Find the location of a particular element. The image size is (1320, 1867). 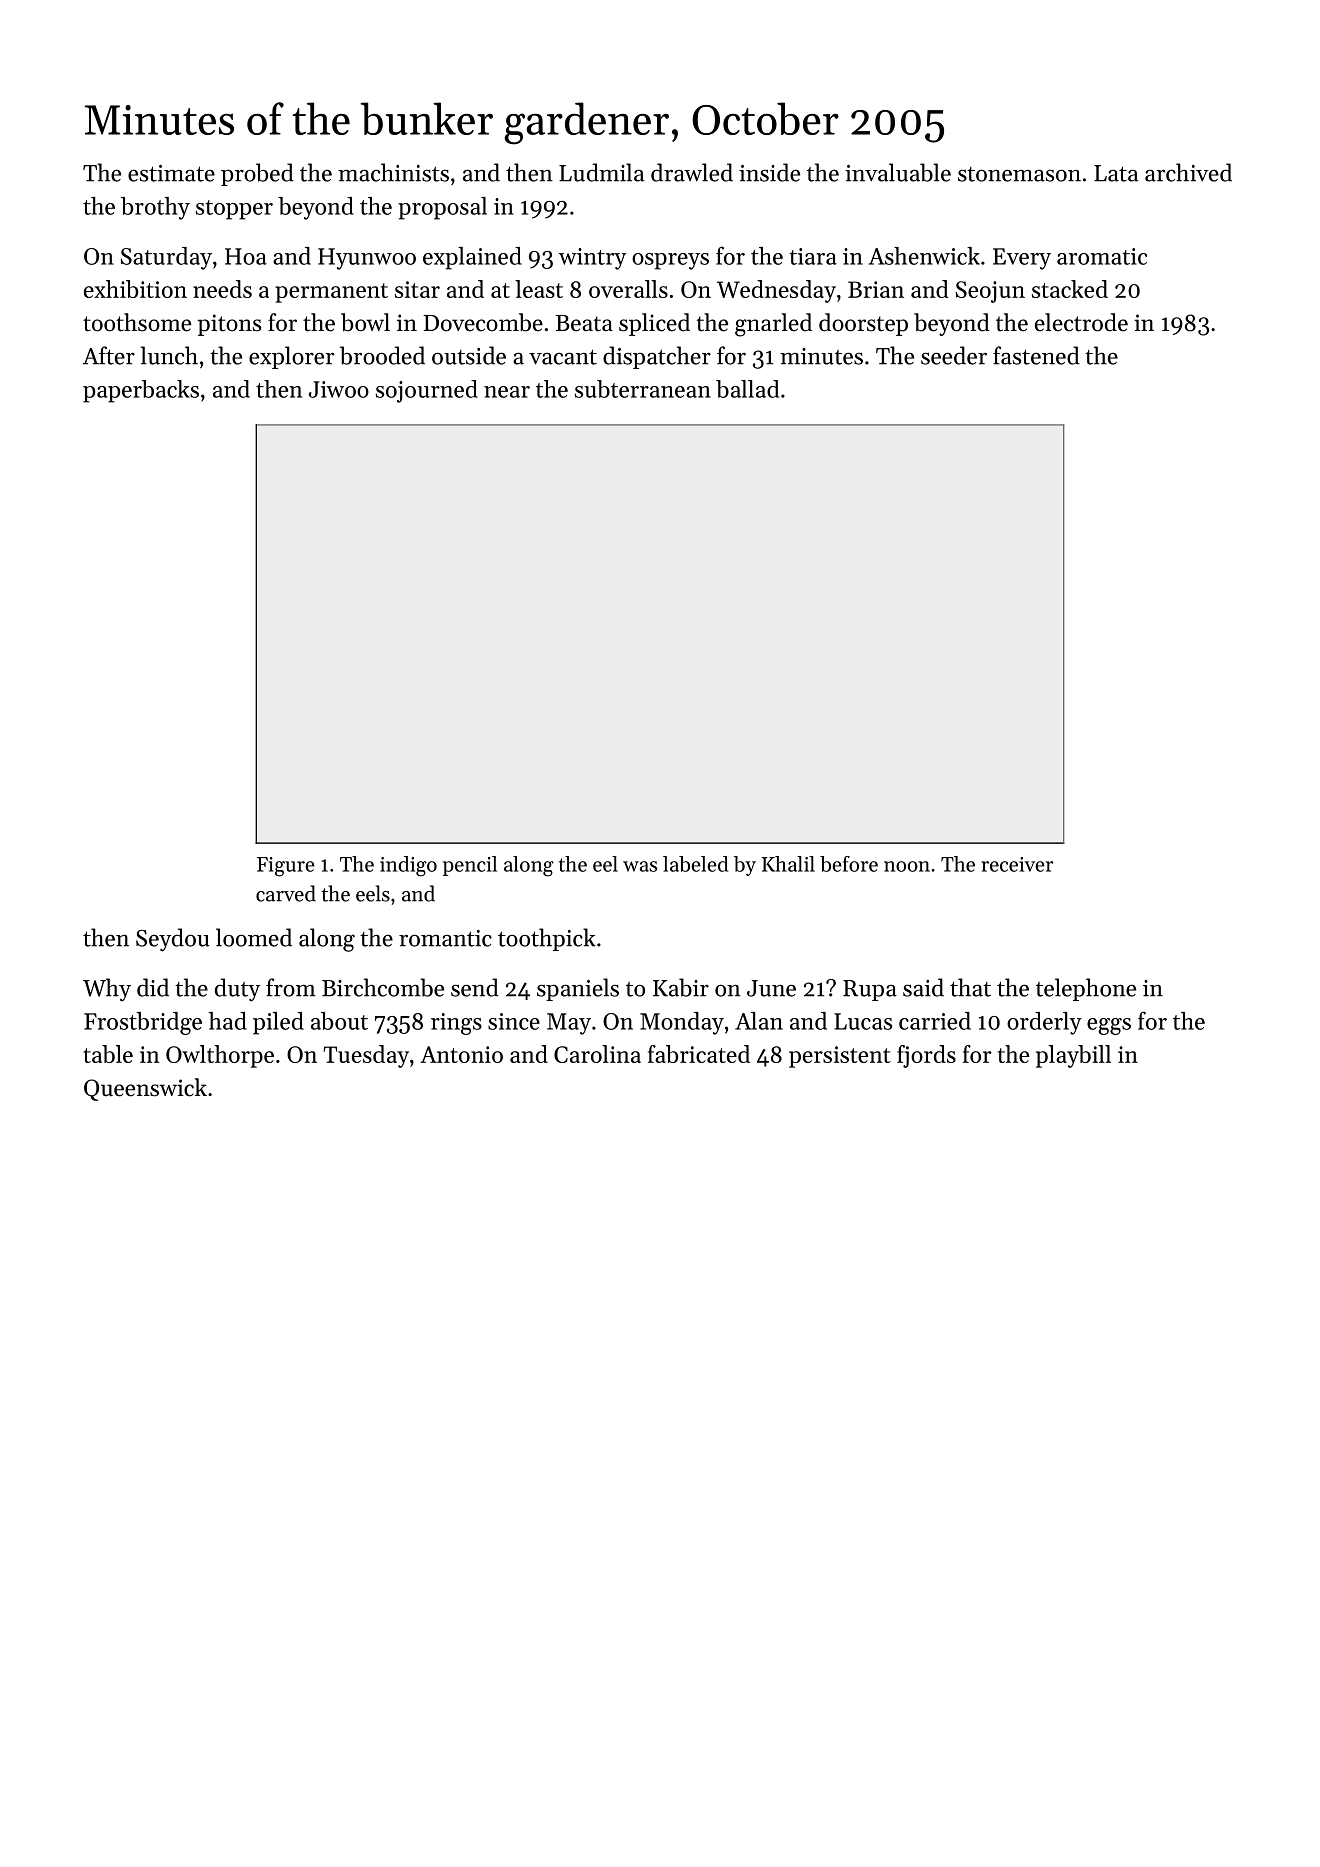

receiver is located at coordinates (1017, 864).
